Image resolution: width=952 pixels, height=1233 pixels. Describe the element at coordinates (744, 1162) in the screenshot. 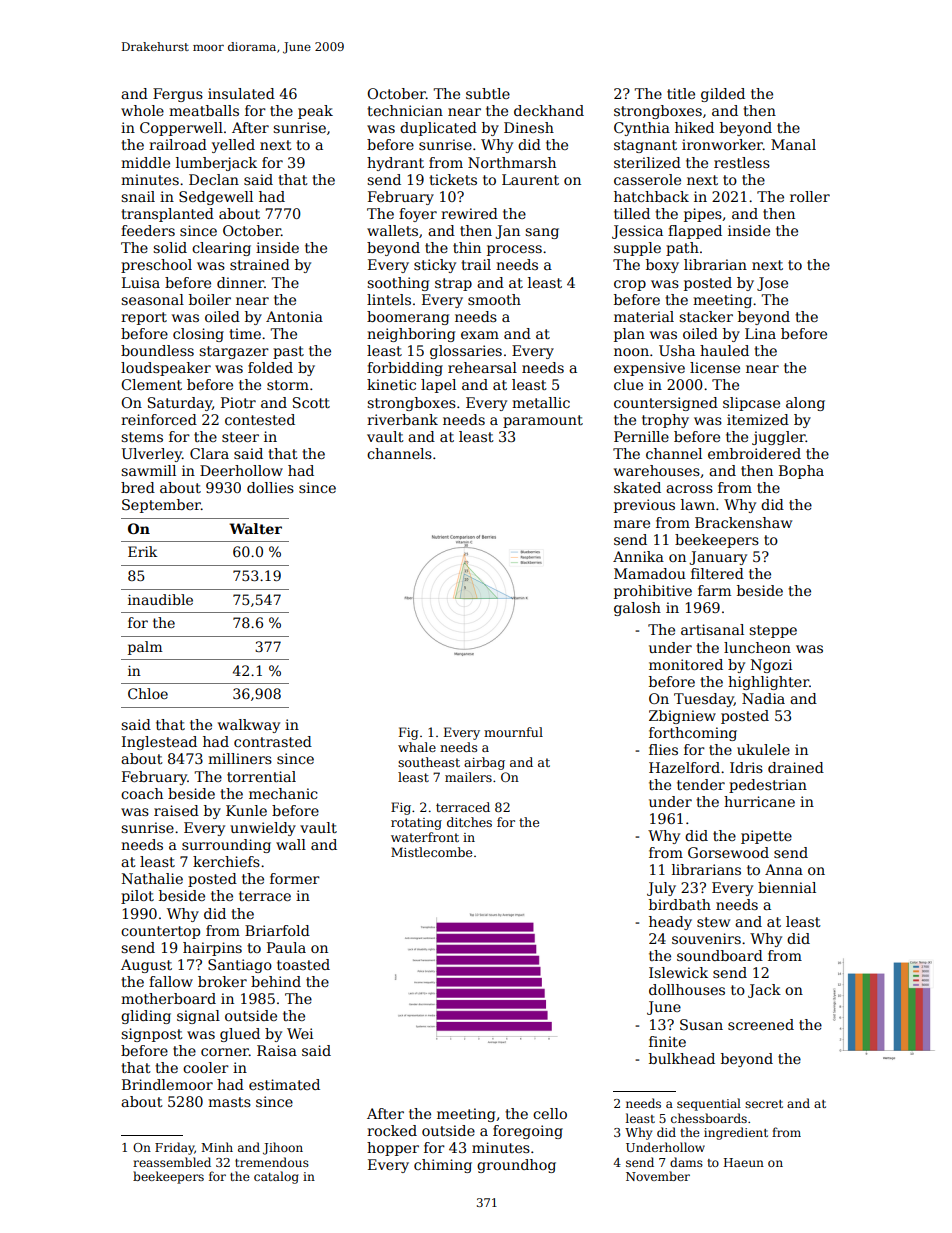

I see `Haeun` at that location.
